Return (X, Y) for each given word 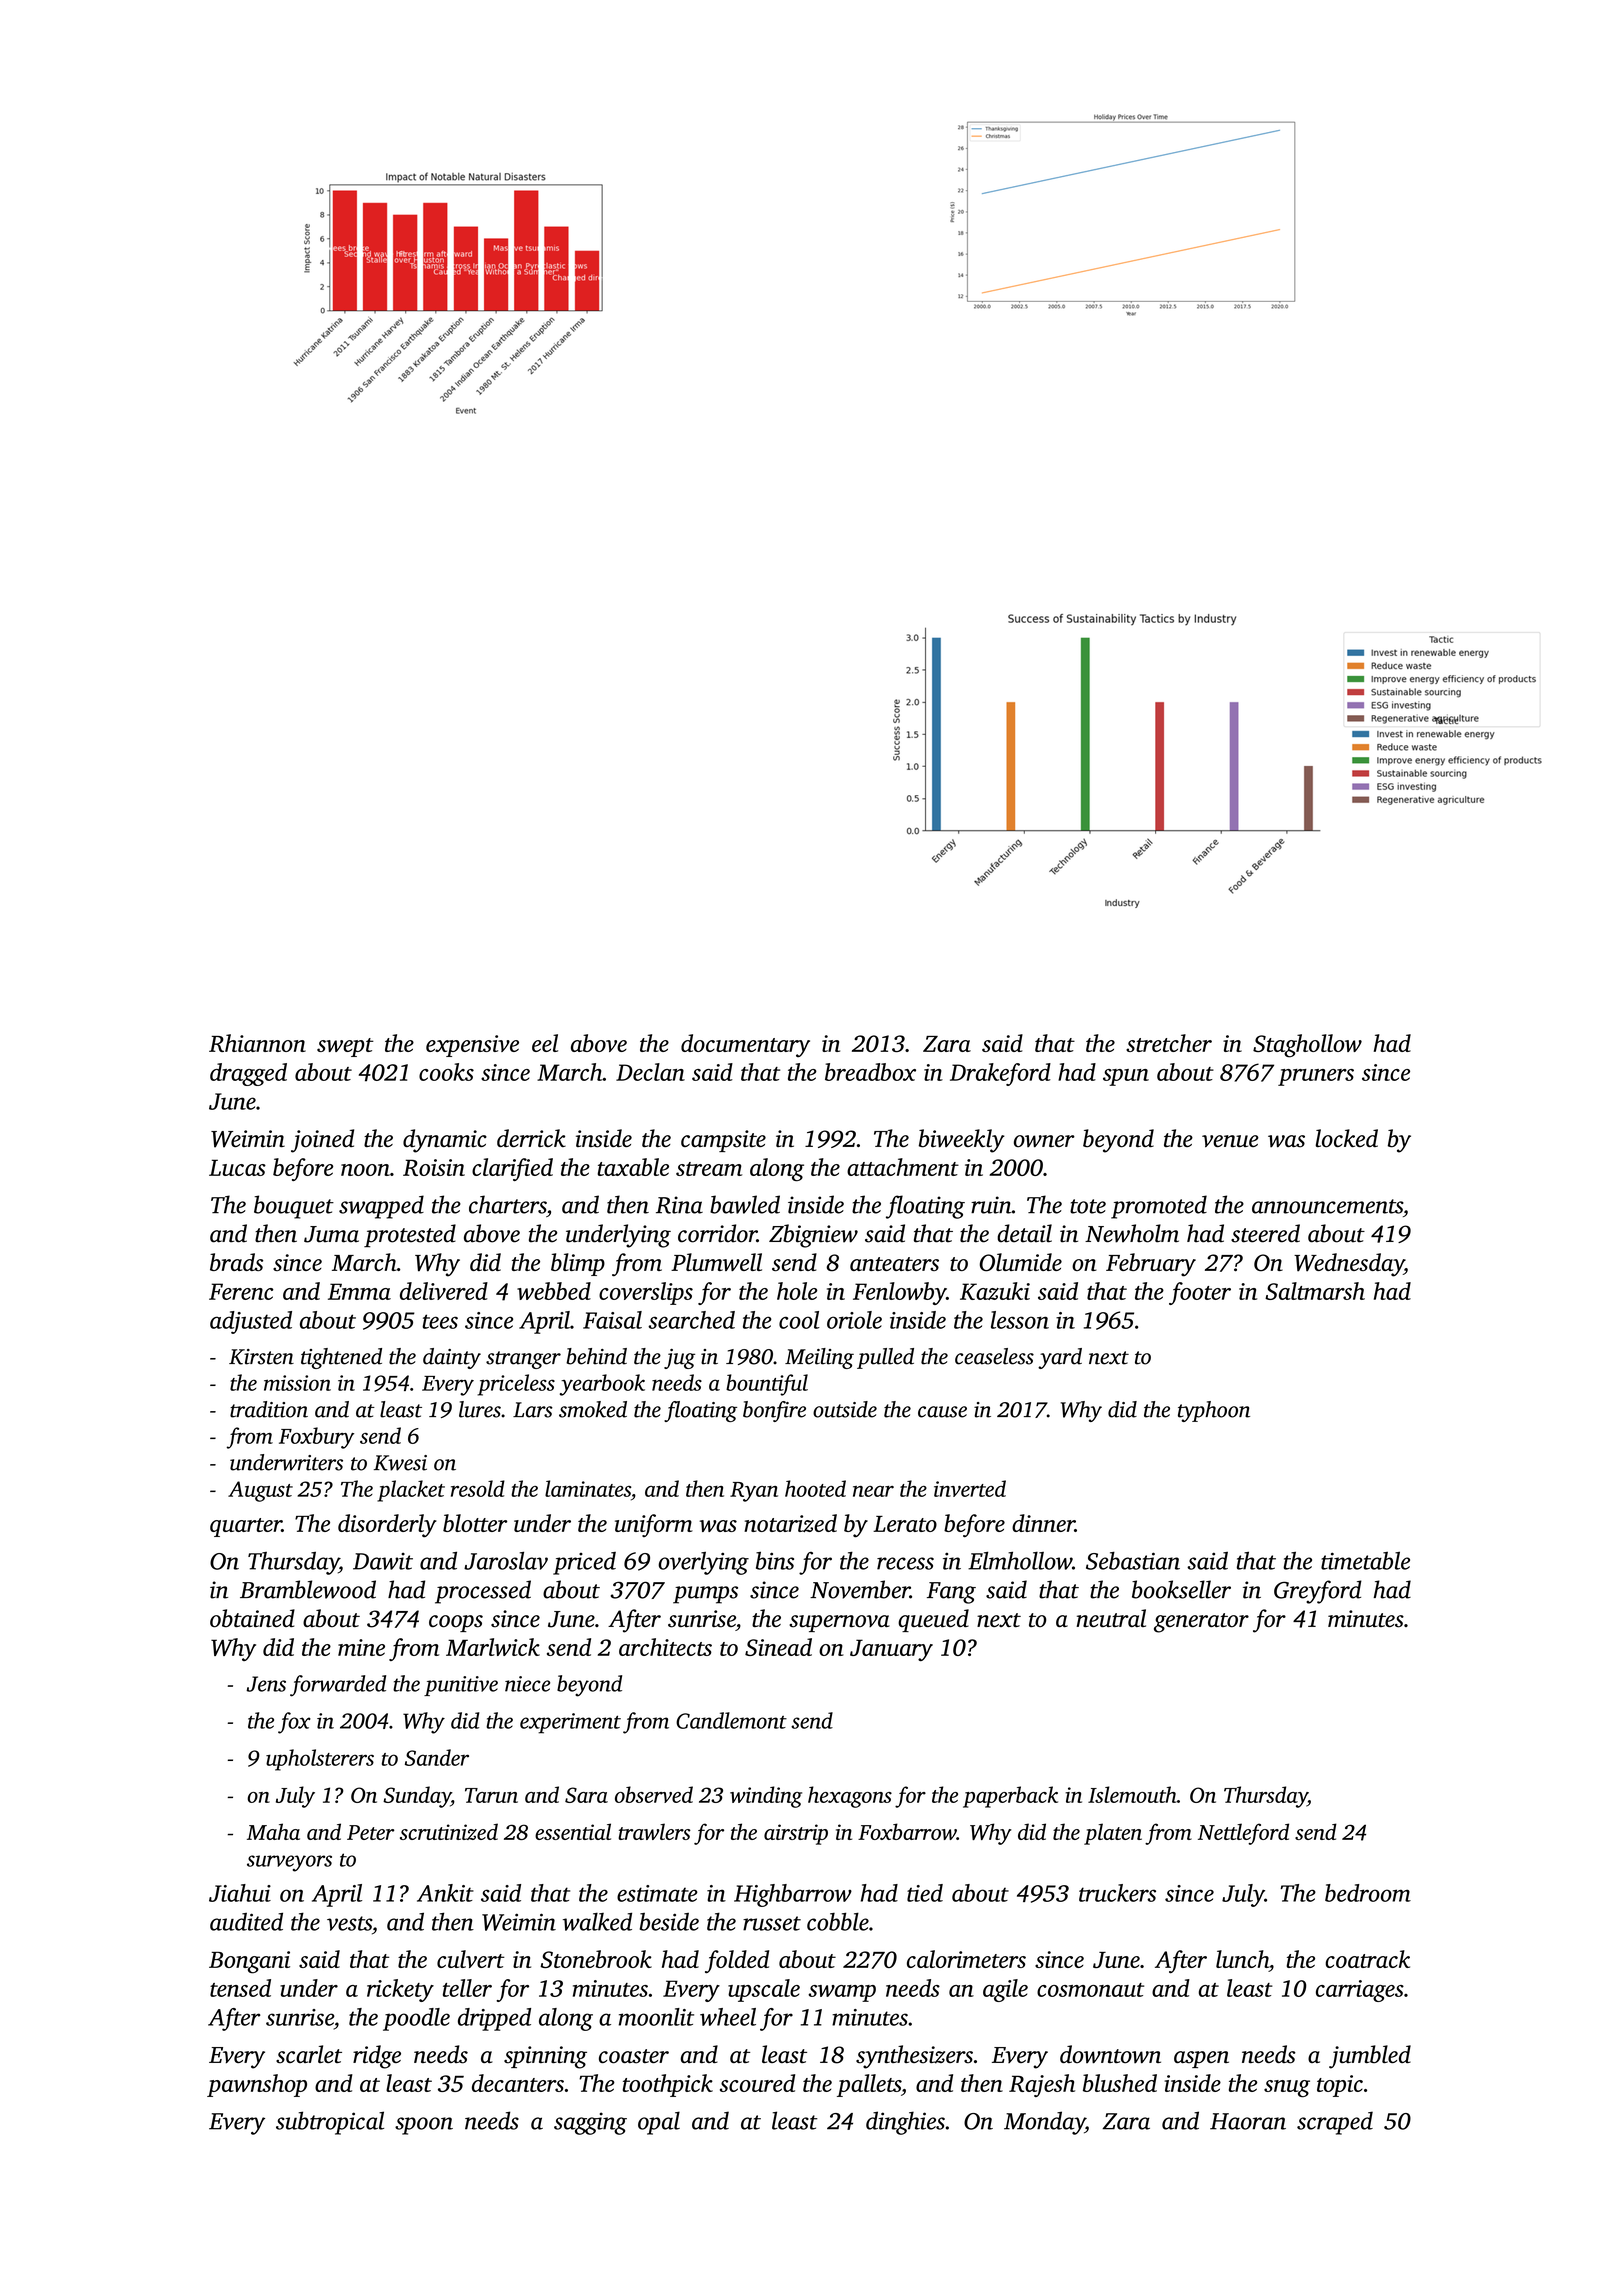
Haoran (1248, 2121)
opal (659, 2123)
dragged (248, 1074)
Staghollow (1307, 1046)
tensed (240, 1988)
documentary (745, 1045)
